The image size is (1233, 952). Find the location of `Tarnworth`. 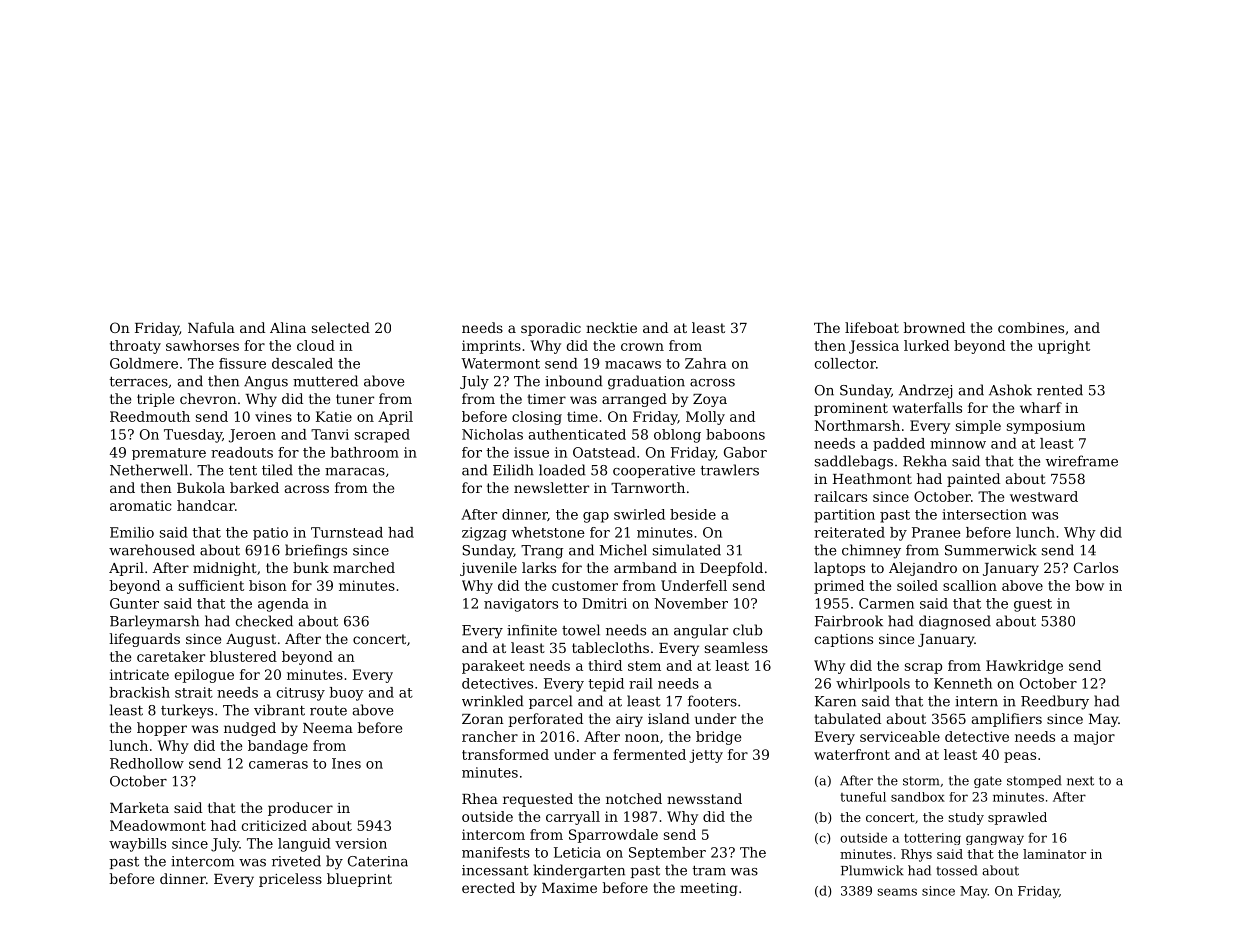

Tarnworth is located at coordinates (648, 487).
